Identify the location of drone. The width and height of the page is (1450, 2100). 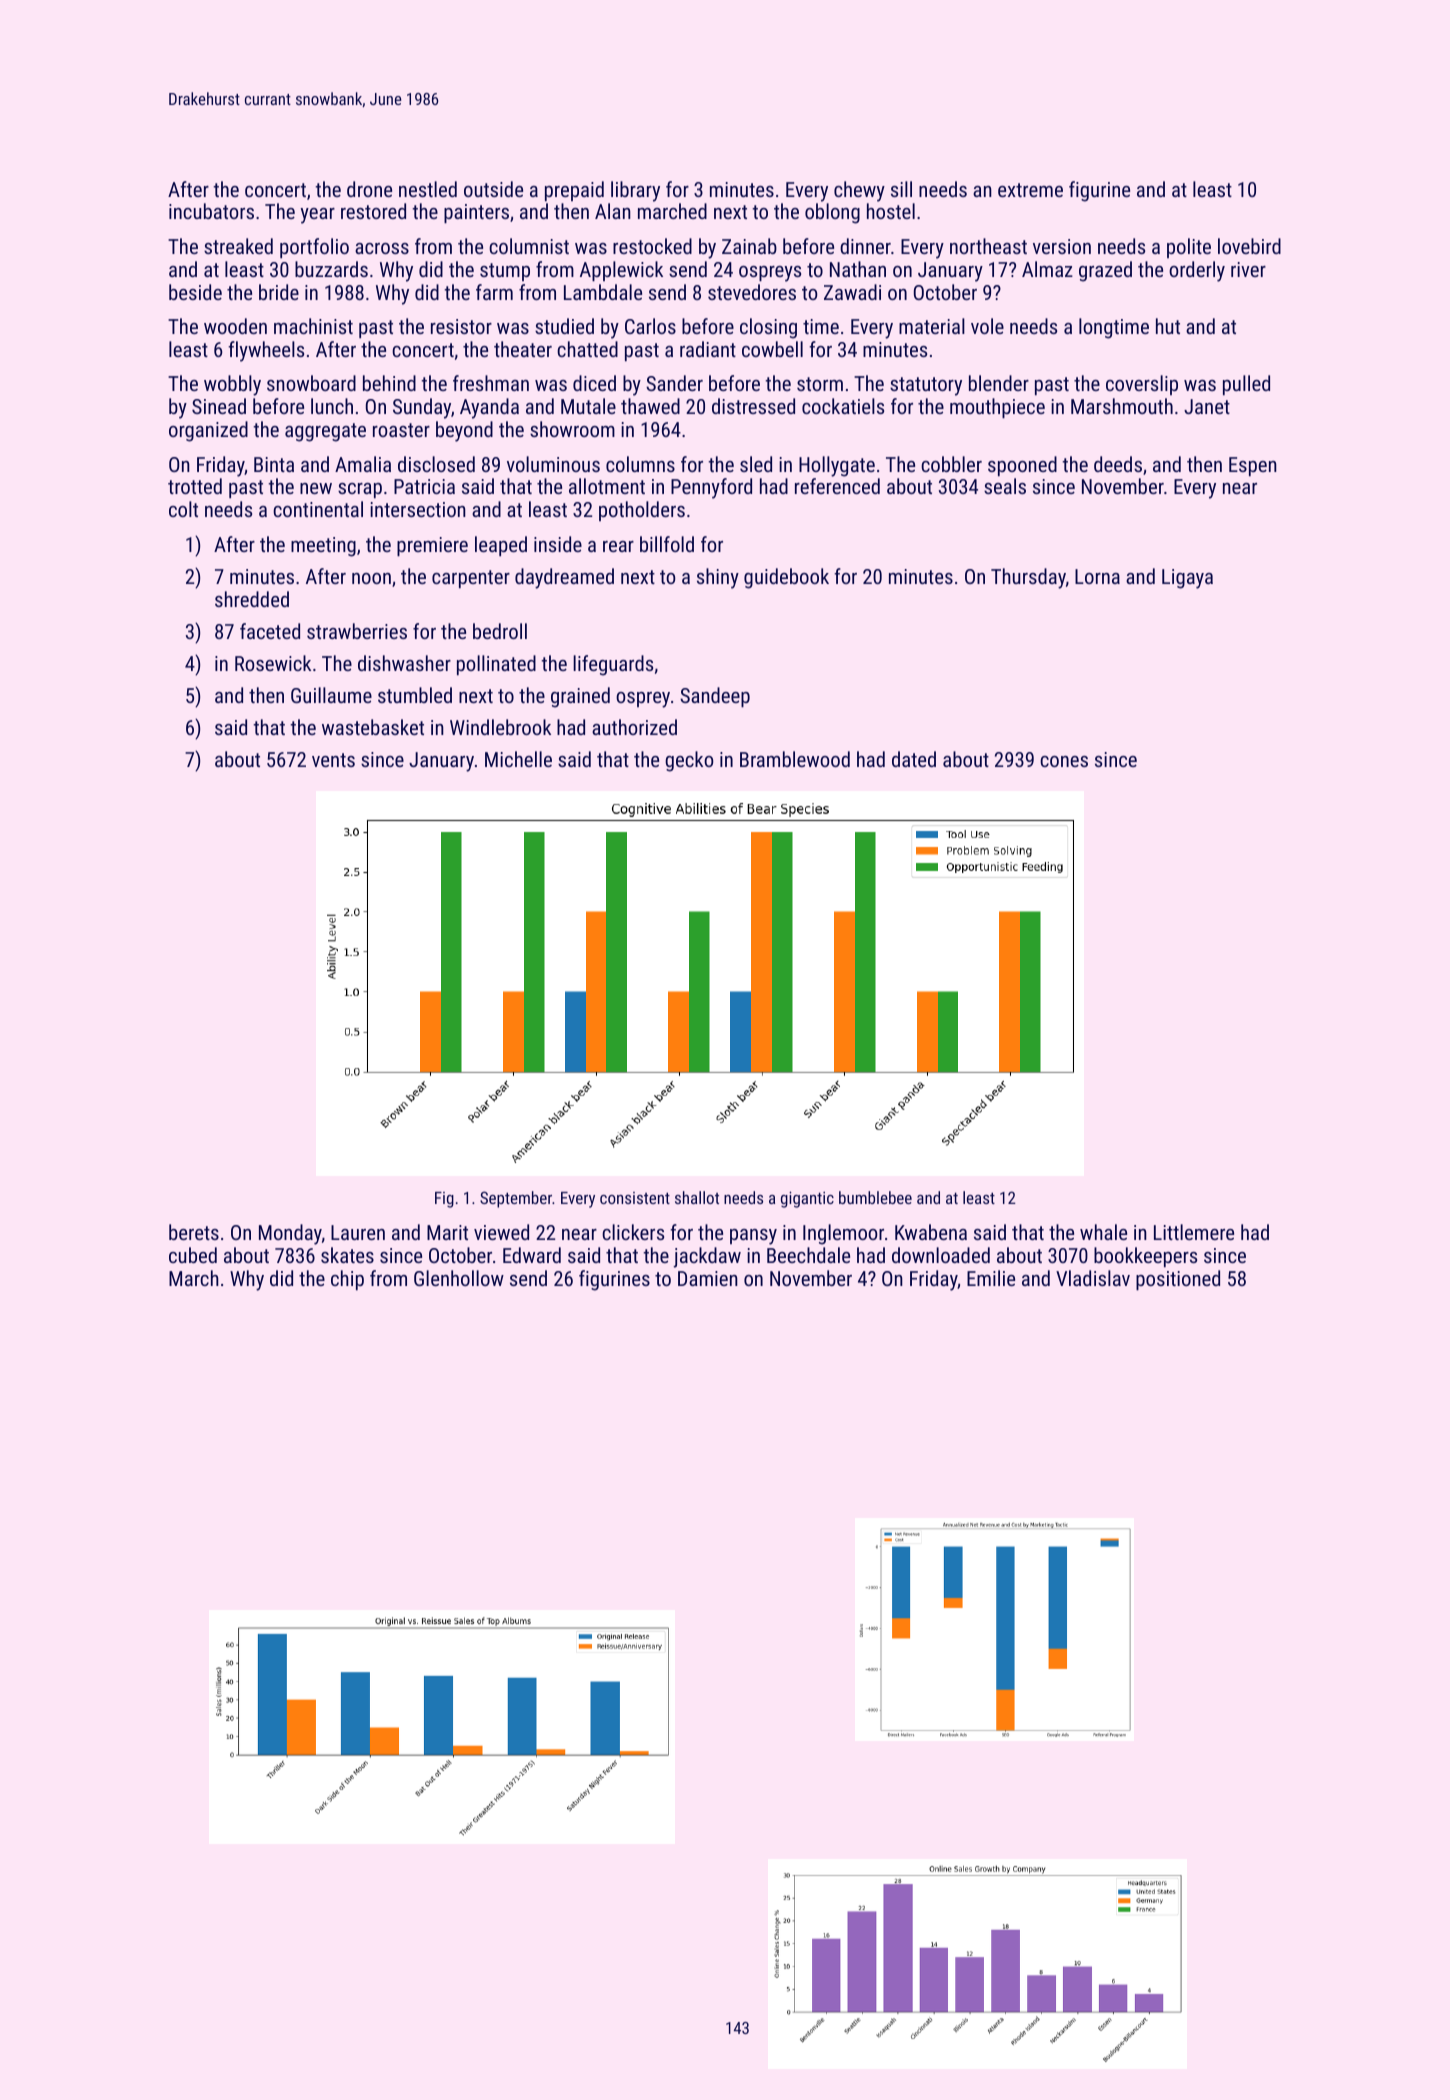
(369, 189).
